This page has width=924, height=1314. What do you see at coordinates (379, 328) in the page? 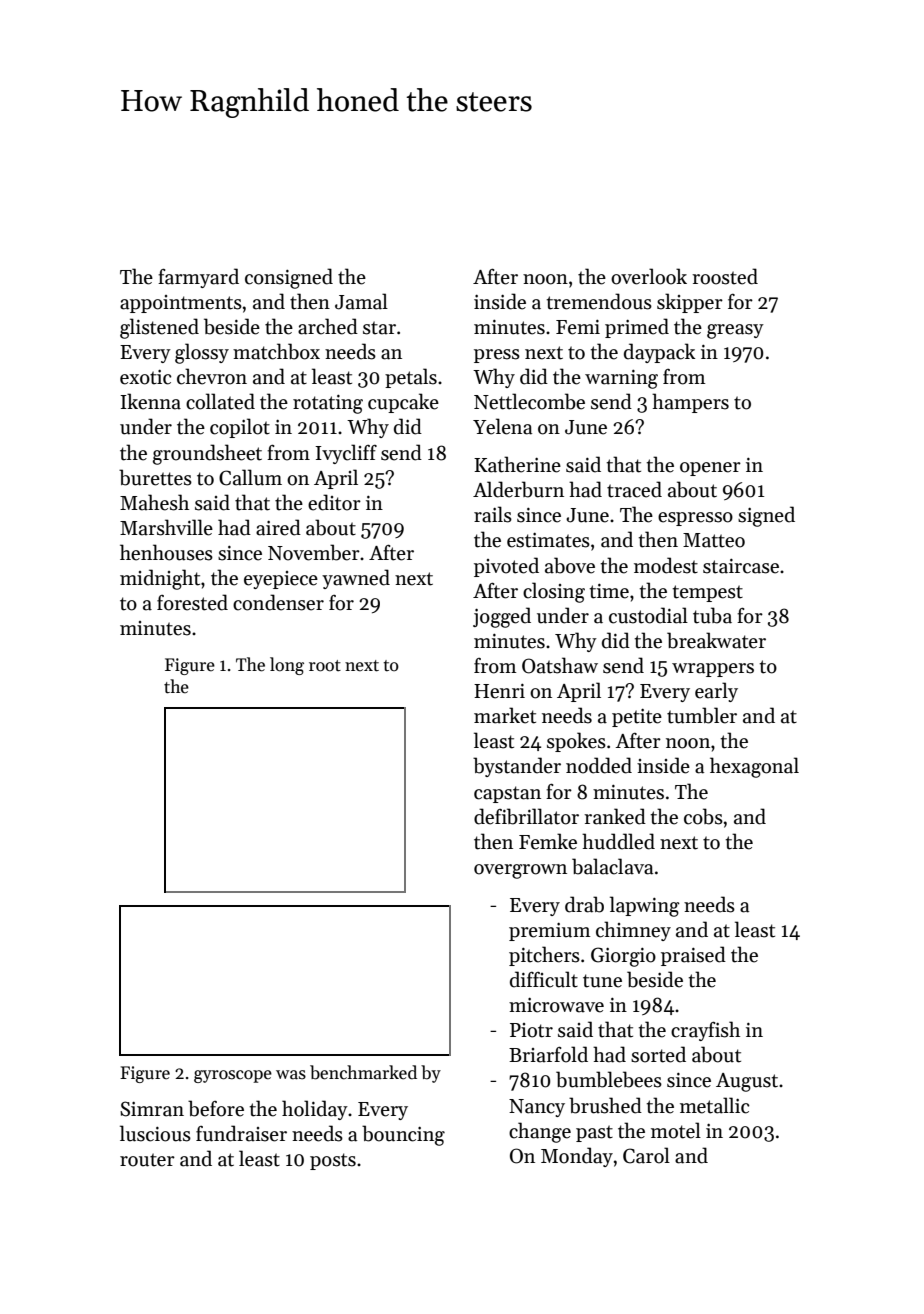
I see `star` at bounding box center [379, 328].
